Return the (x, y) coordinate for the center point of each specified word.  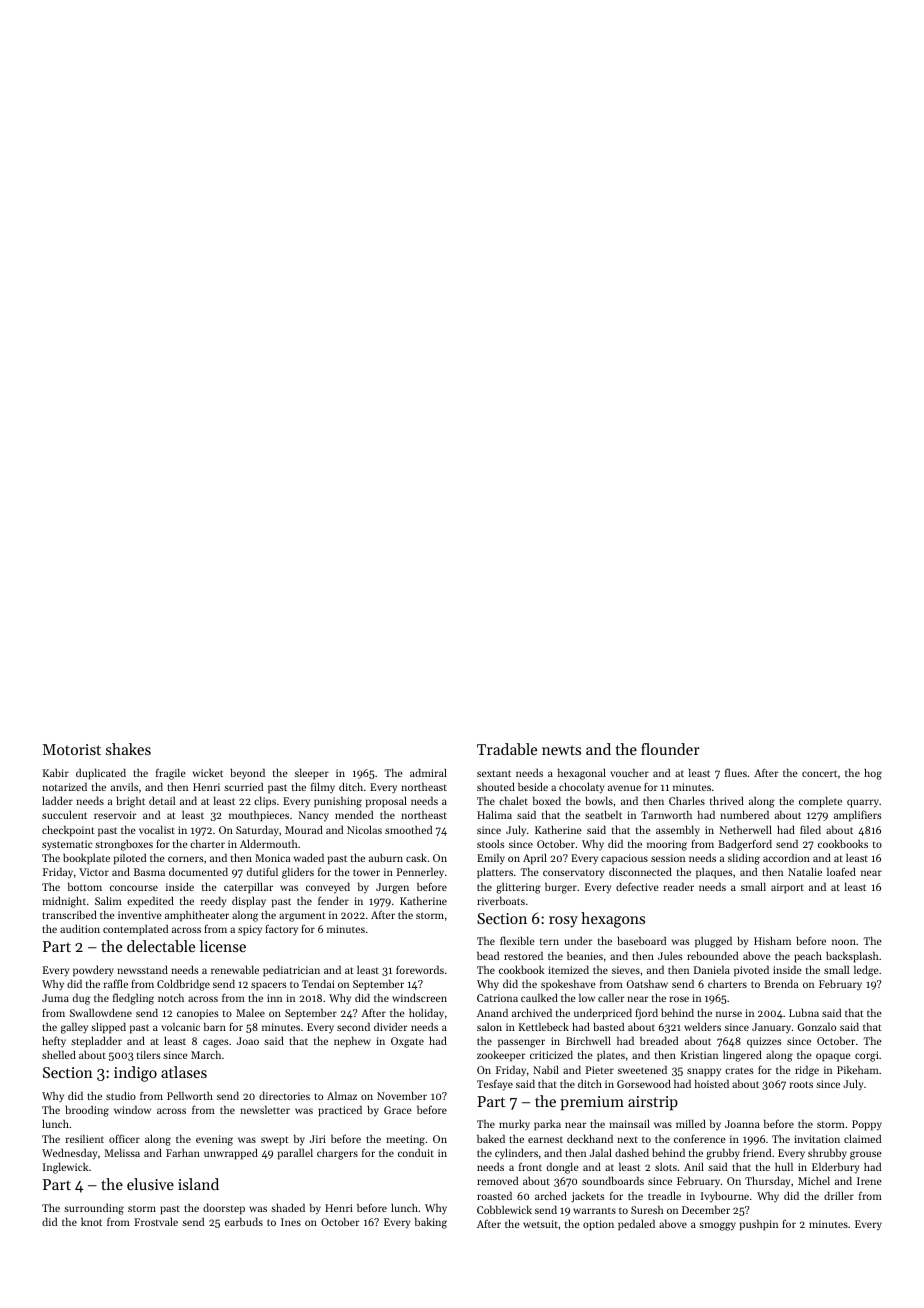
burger (561, 888)
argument (302, 917)
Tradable (507, 749)
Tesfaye (495, 1085)
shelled (59, 1054)
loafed (841, 871)
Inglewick (65, 1168)
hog (873, 774)
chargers (337, 1154)
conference (700, 1138)
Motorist (72, 749)
